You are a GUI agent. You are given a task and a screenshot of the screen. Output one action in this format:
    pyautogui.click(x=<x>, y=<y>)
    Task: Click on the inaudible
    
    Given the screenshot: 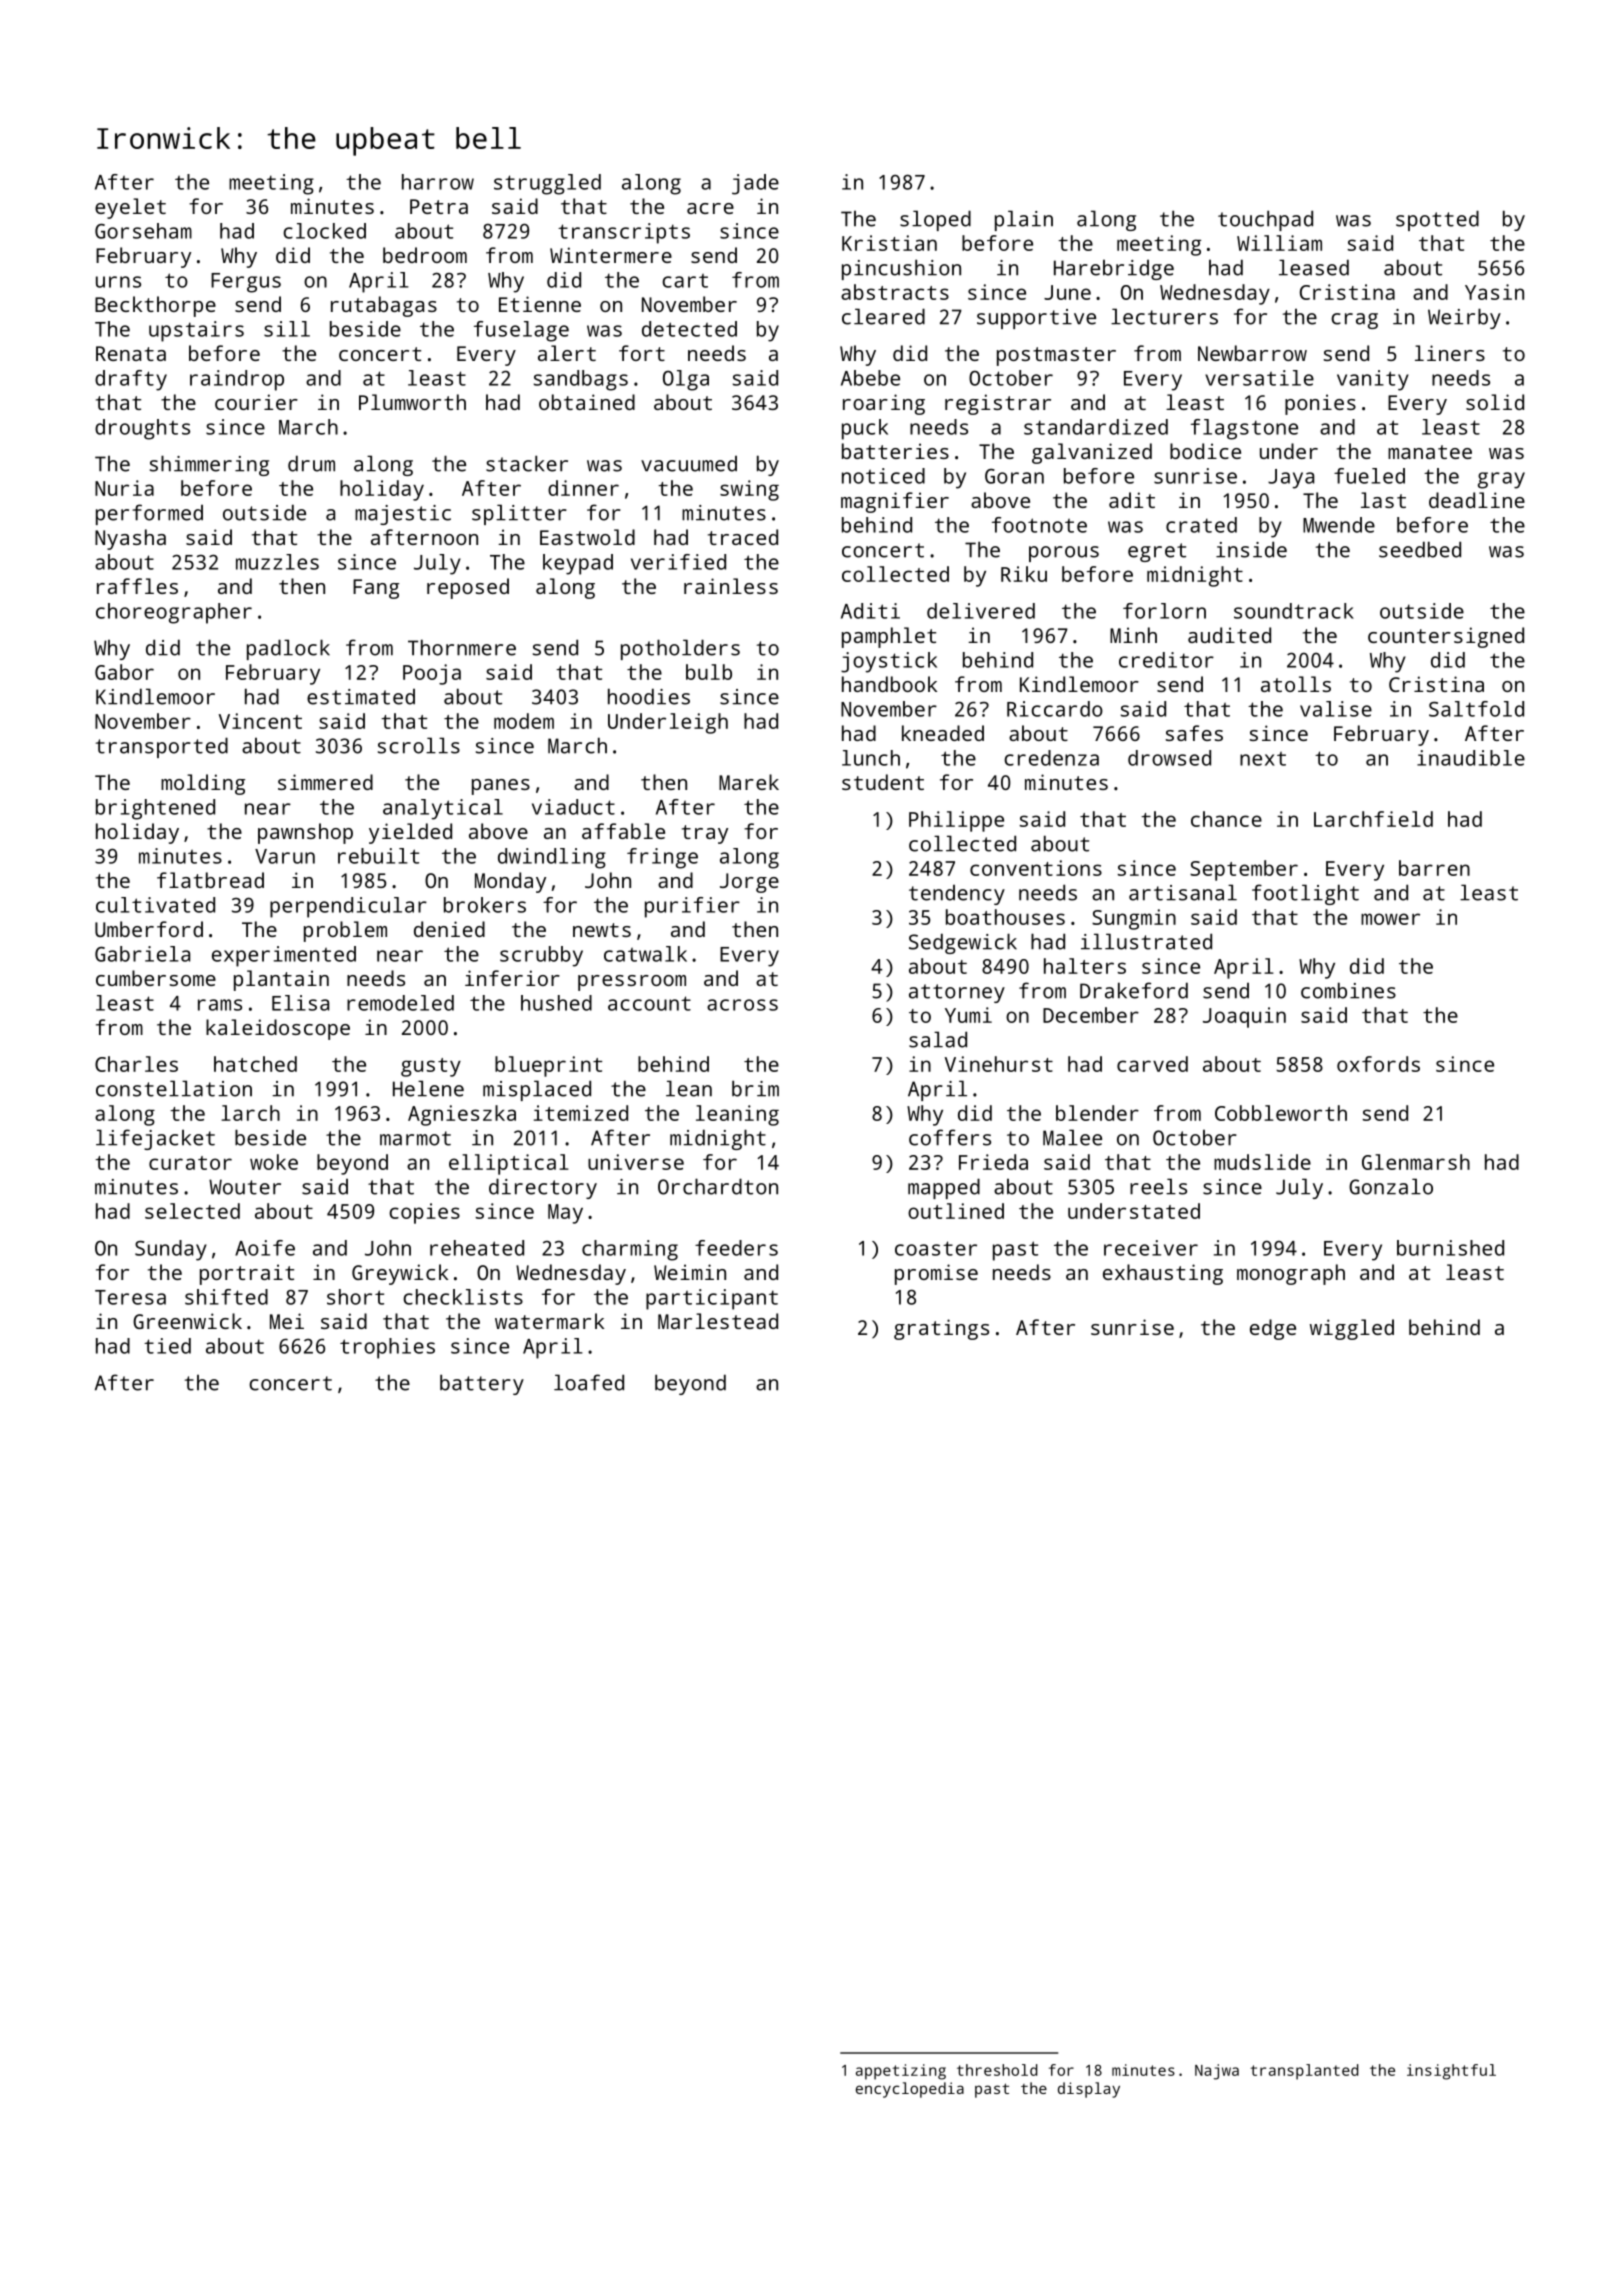 What is the action you would take?
    pyautogui.click(x=1471, y=758)
